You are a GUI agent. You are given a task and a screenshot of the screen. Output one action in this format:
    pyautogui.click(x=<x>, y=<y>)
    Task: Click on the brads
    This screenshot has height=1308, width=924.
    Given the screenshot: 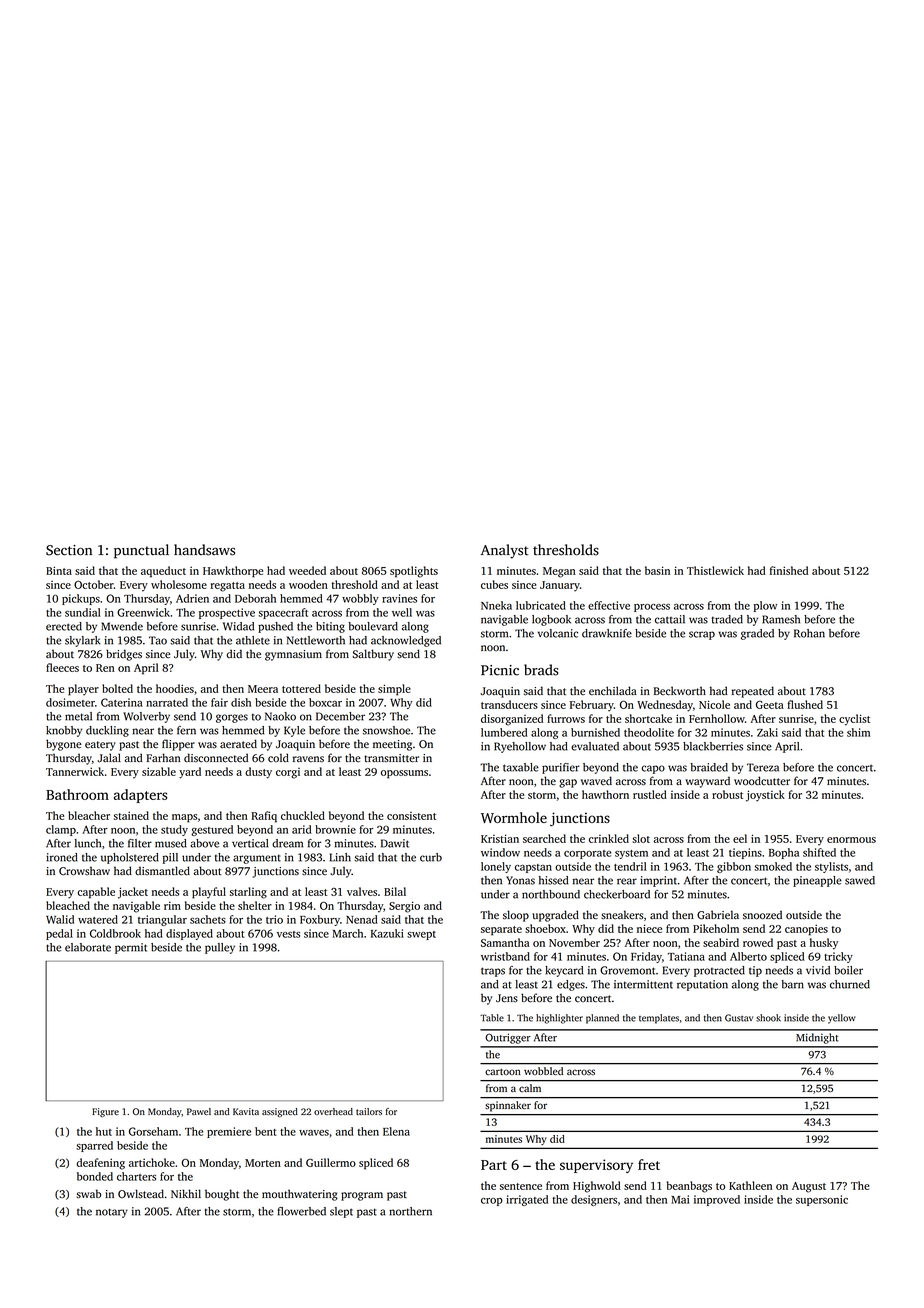 What is the action you would take?
    pyautogui.click(x=541, y=670)
